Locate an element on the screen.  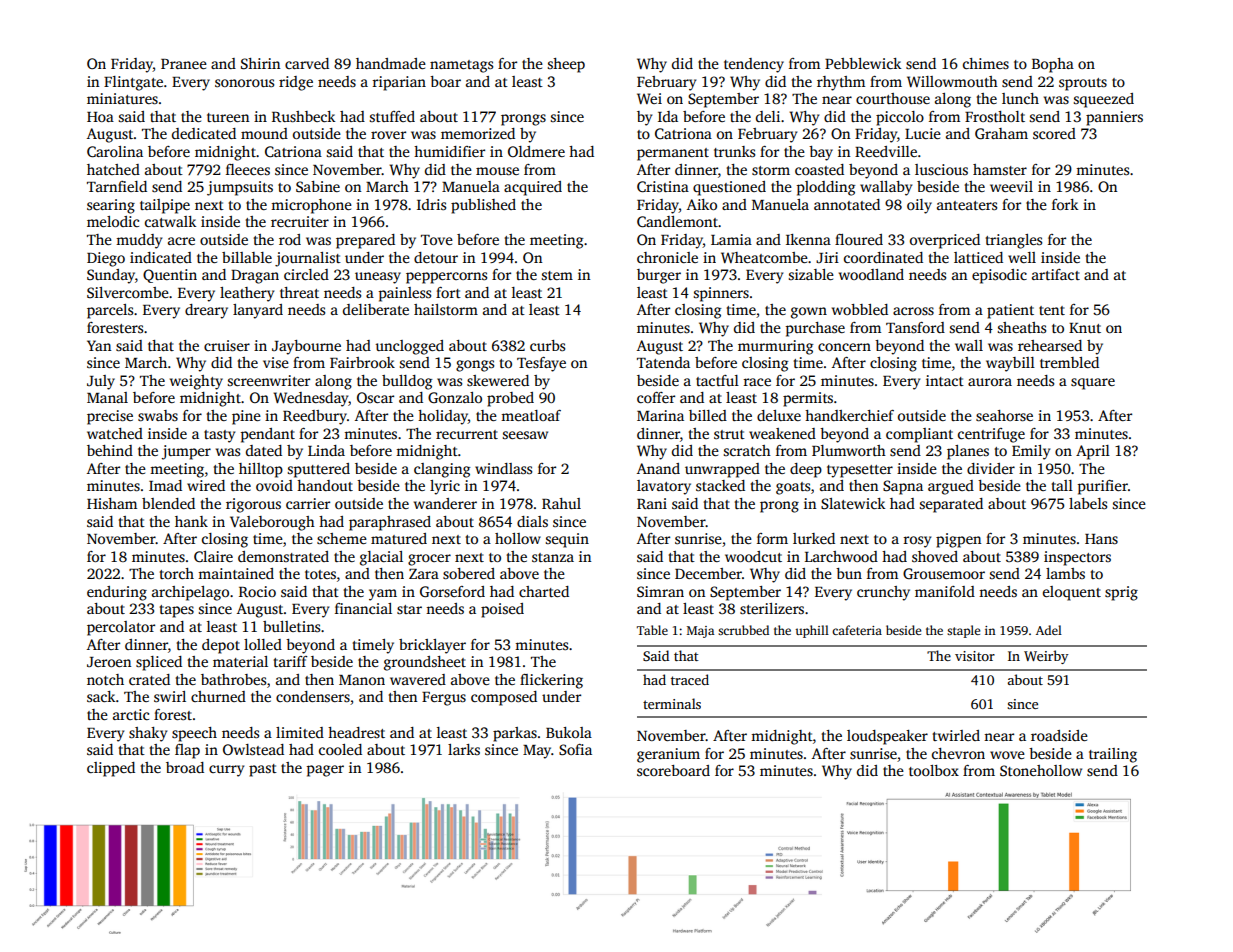
panniers is located at coordinates (1114, 118).
